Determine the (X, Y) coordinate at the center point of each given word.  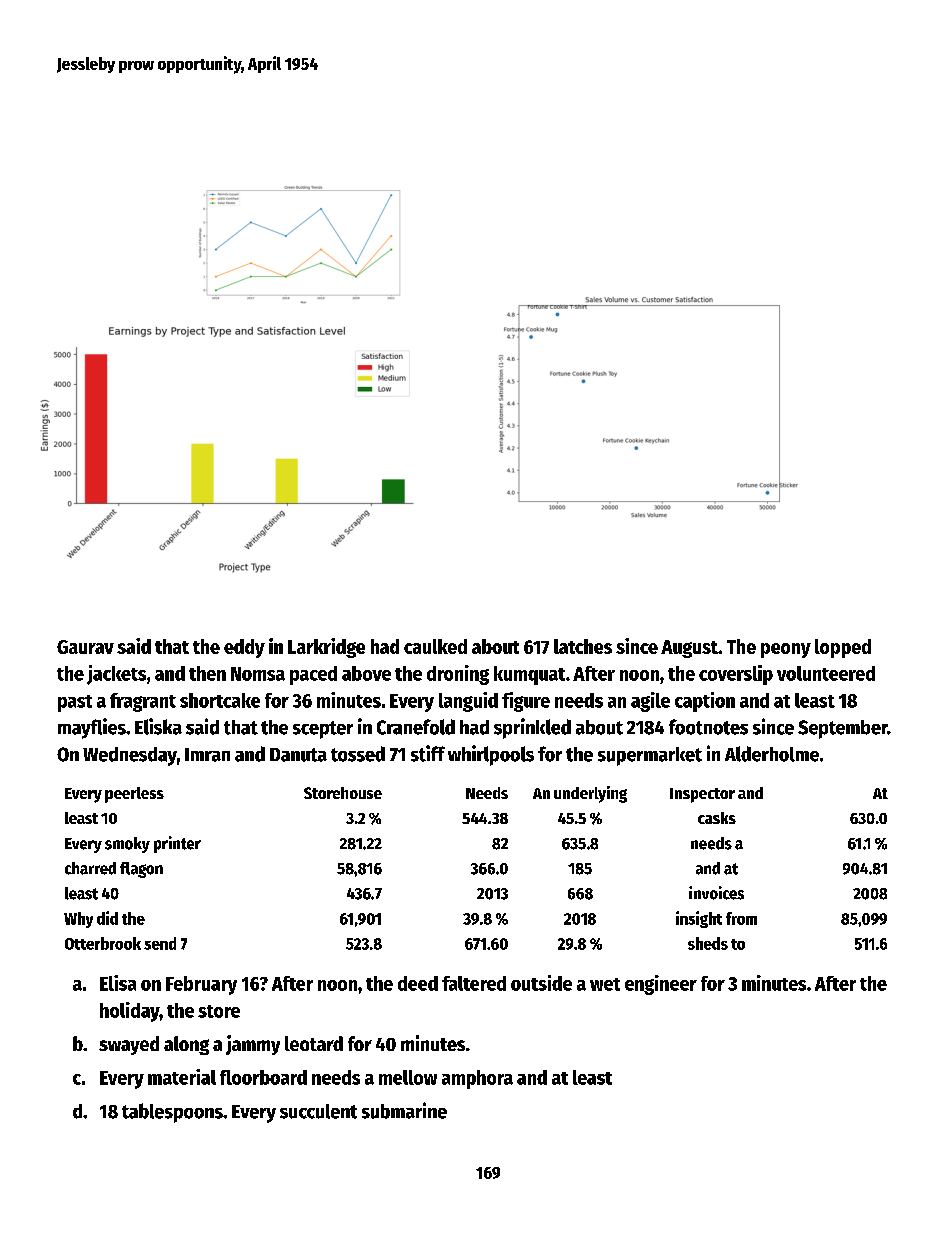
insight (699, 919)
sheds (708, 943)
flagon (141, 870)
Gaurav (85, 647)
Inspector (702, 795)
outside (541, 983)
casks (717, 818)
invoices (716, 893)
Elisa (118, 983)
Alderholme (772, 754)
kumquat (529, 675)
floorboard (263, 1077)
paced (313, 675)
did (107, 918)
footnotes (708, 727)
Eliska (158, 726)
